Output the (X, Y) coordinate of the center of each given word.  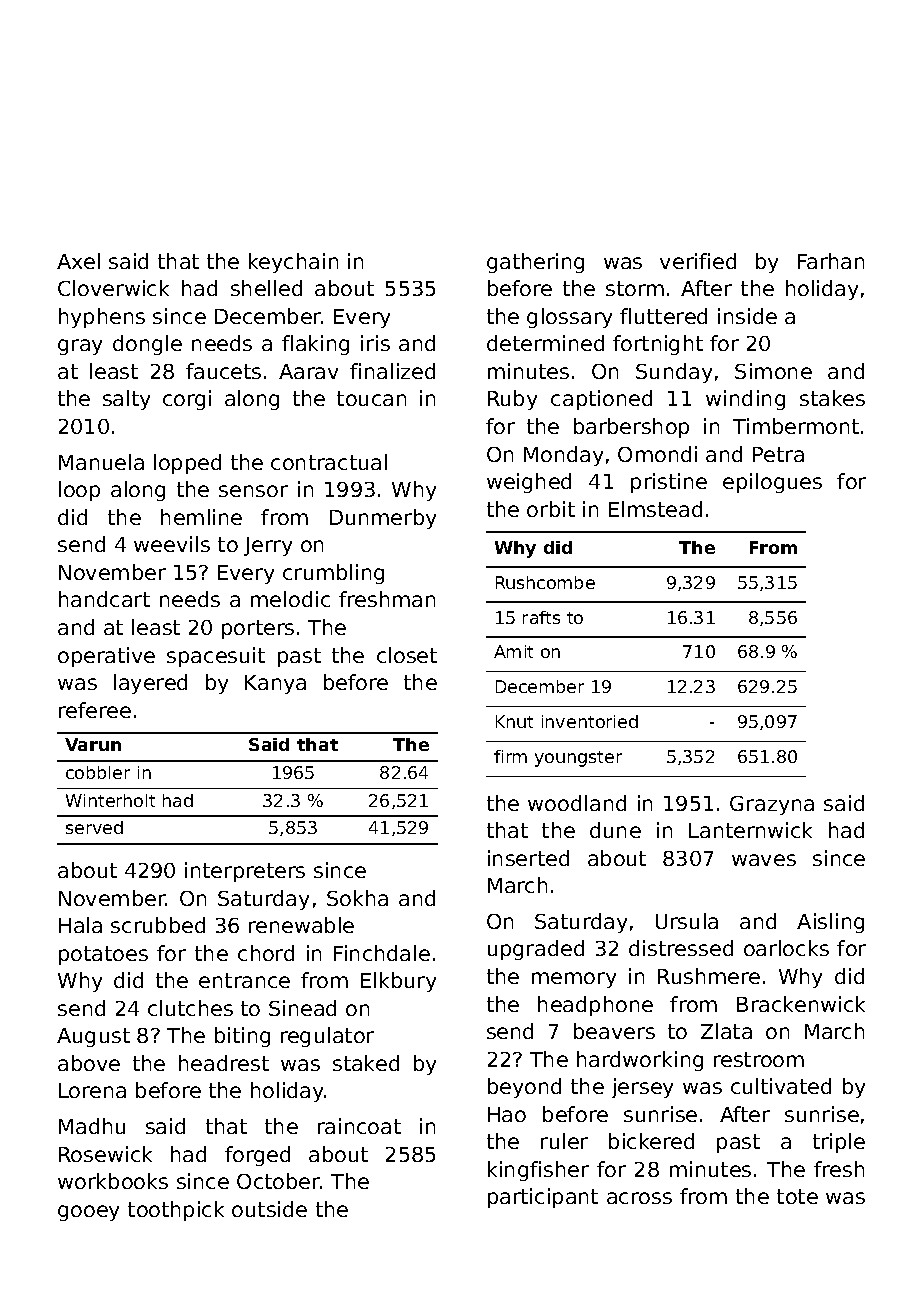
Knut (514, 721)
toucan (371, 398)
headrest (224, 1063)
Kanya (275, 684)
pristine (669, 483)
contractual (329, 462)
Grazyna (772, 805)
